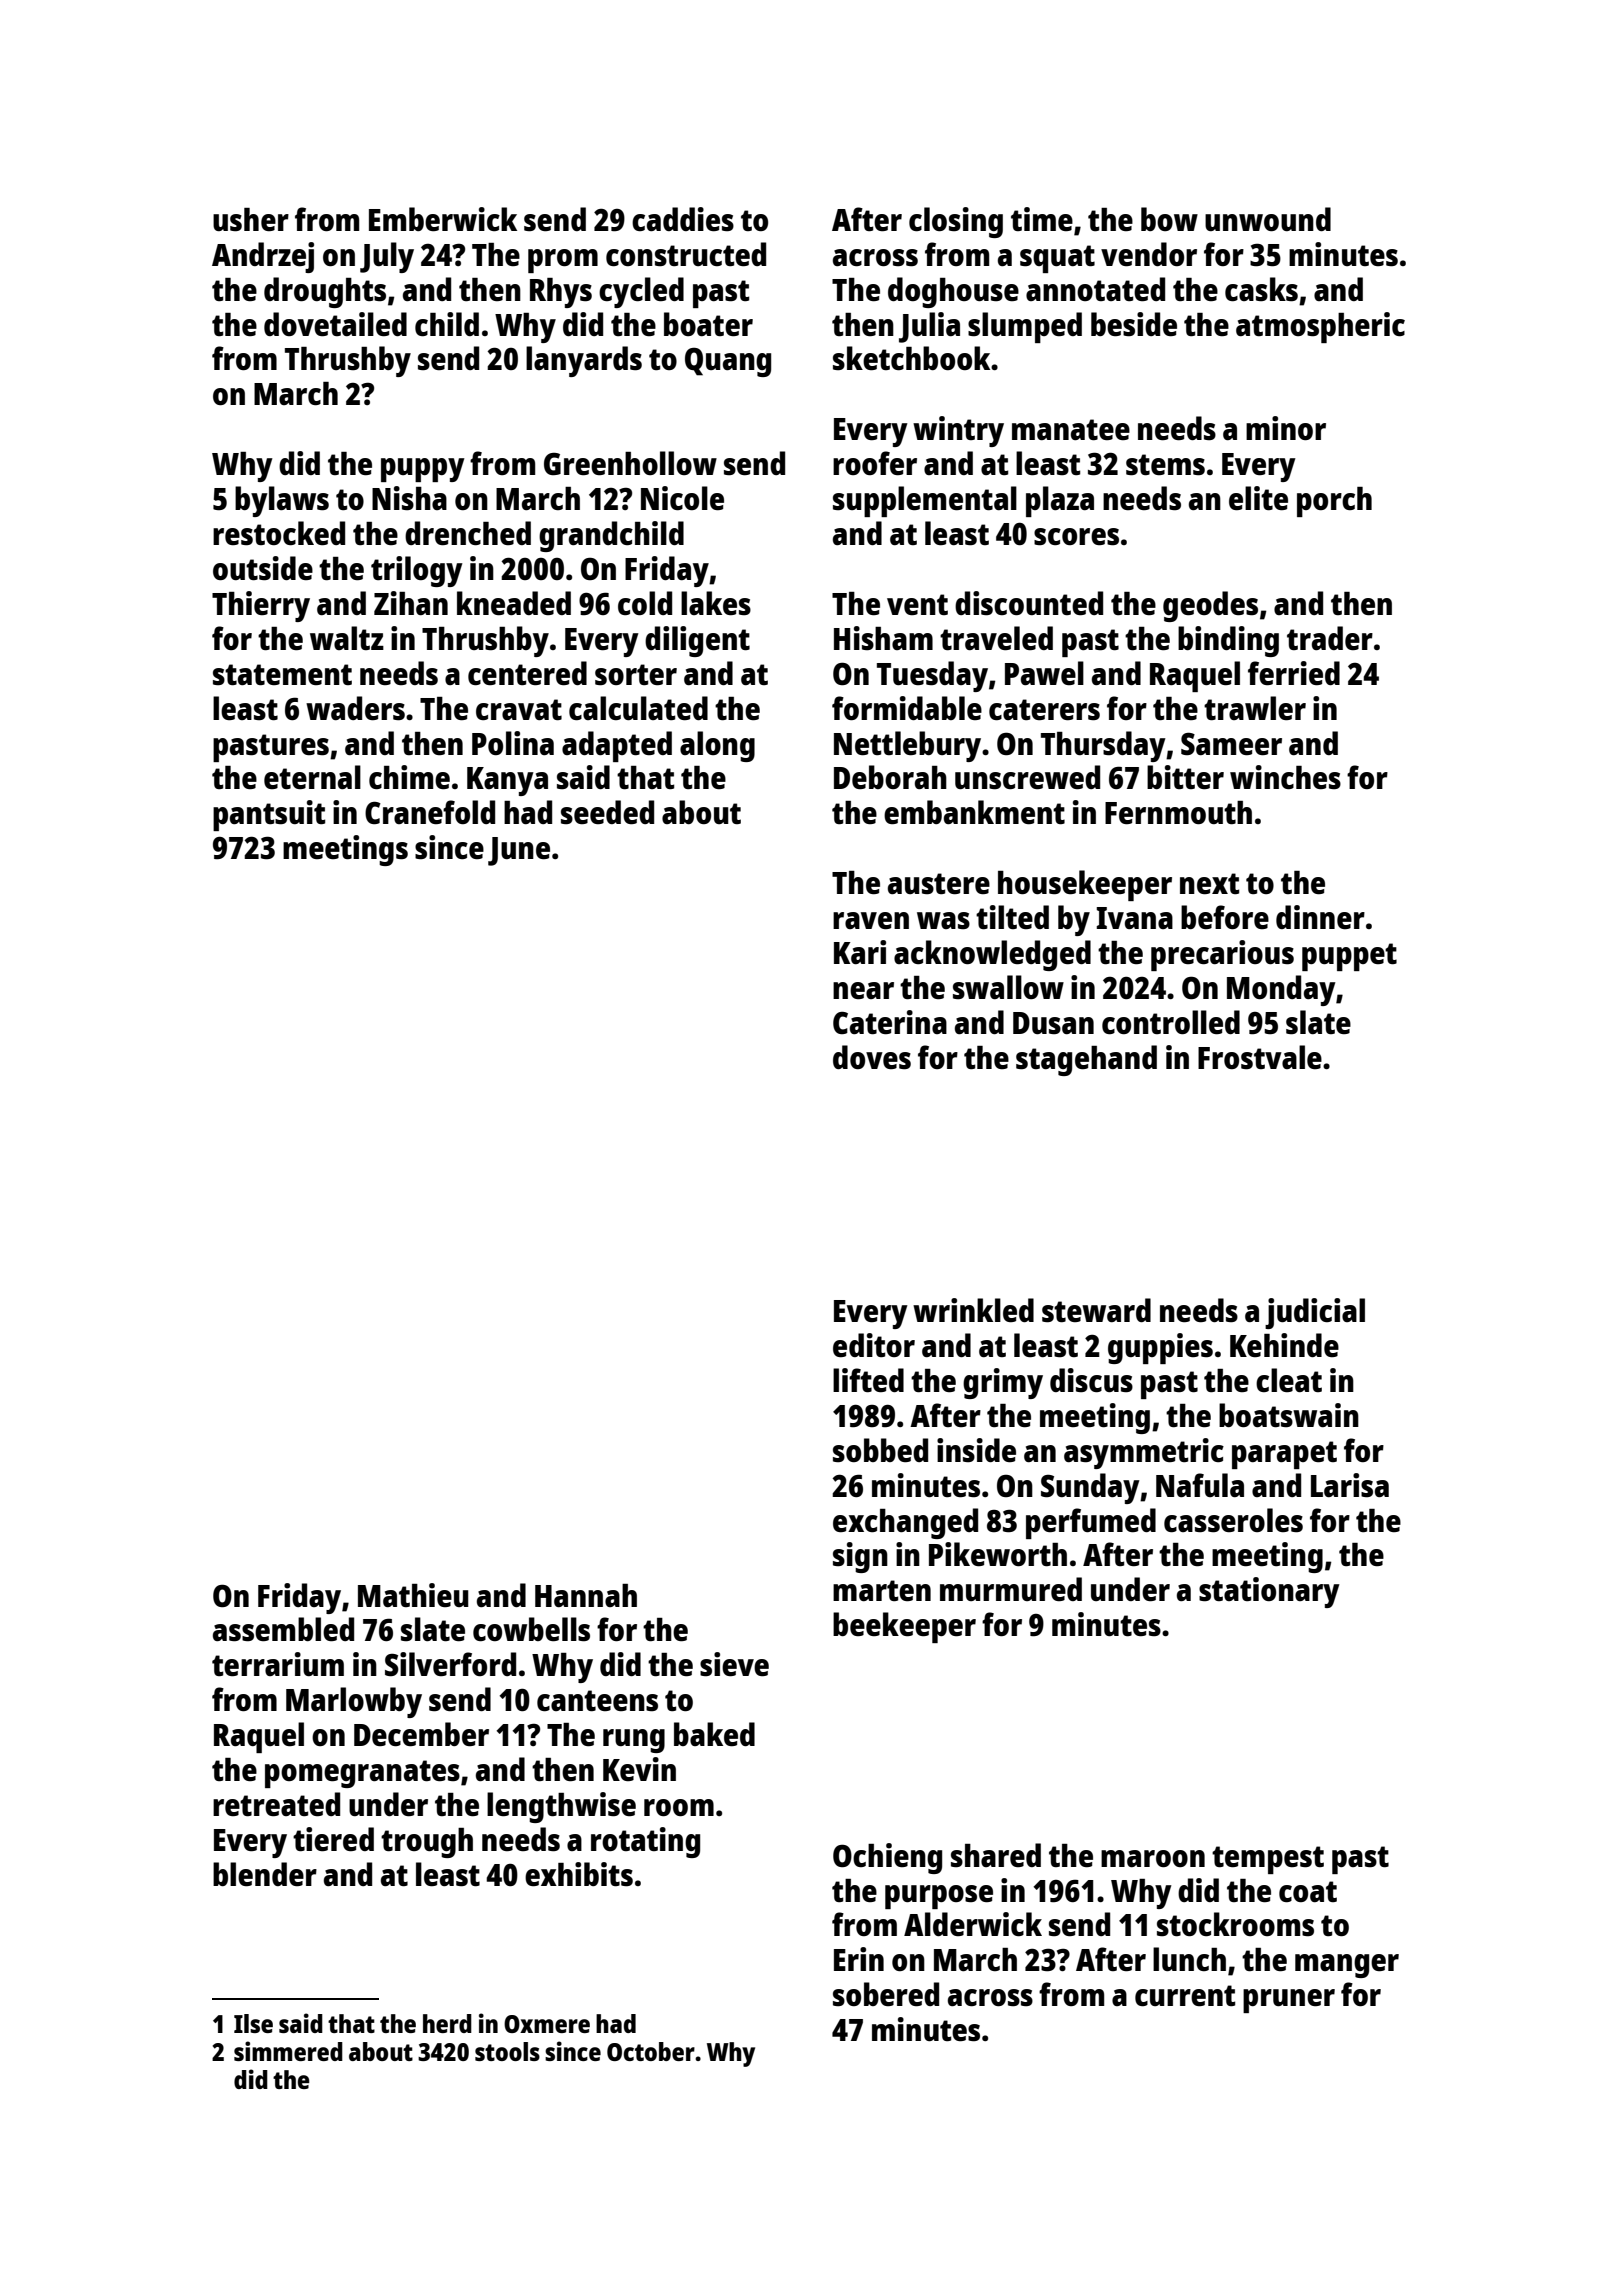 This image has width=1620, height=2292. What do you see at coordinates (507, 2051) in the image?
I see `stools` at bounding box center [507, 2051].
